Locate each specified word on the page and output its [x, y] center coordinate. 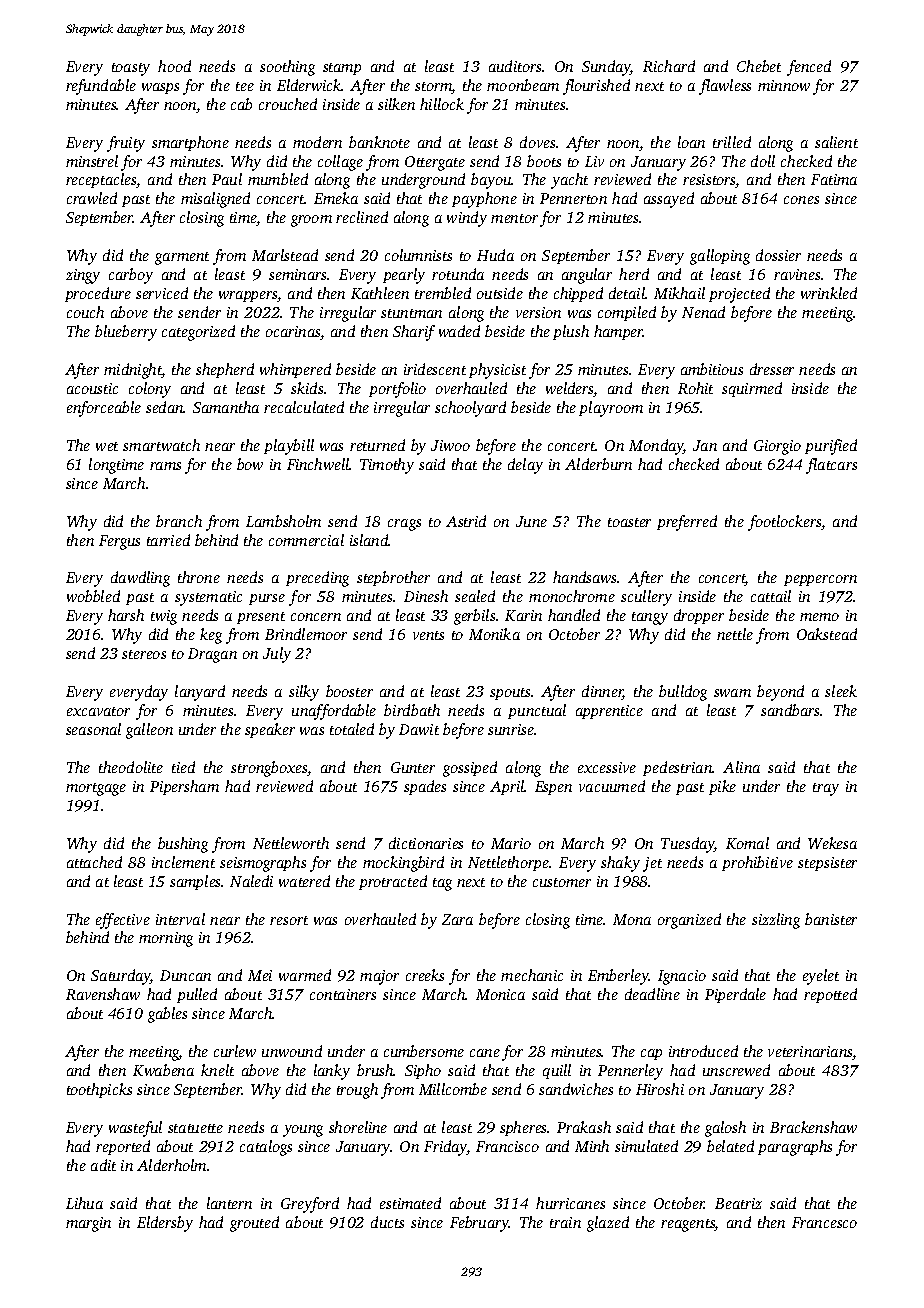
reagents [688, 1225]
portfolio [397, 390]
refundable [101, 87]
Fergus [119, 542]
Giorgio [777, 447]
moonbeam [523, 85]
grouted [254, 1224]
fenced [809, 68]
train [565, 1222]
